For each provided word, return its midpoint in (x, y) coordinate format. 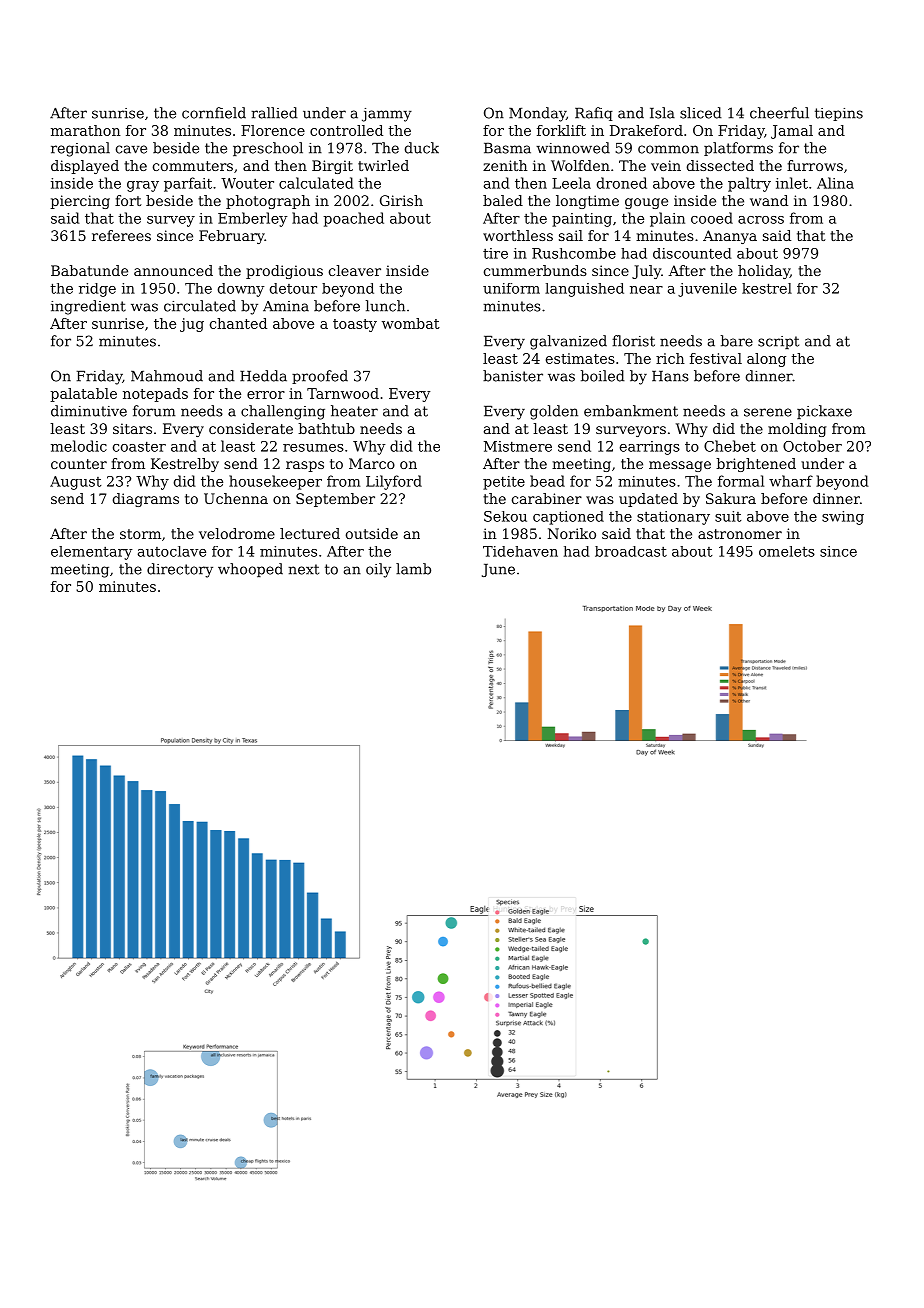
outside (372, 533)
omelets (787, 551)
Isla (662, 113)
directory (180, 570)
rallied (274, 113)
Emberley (252, 219)
